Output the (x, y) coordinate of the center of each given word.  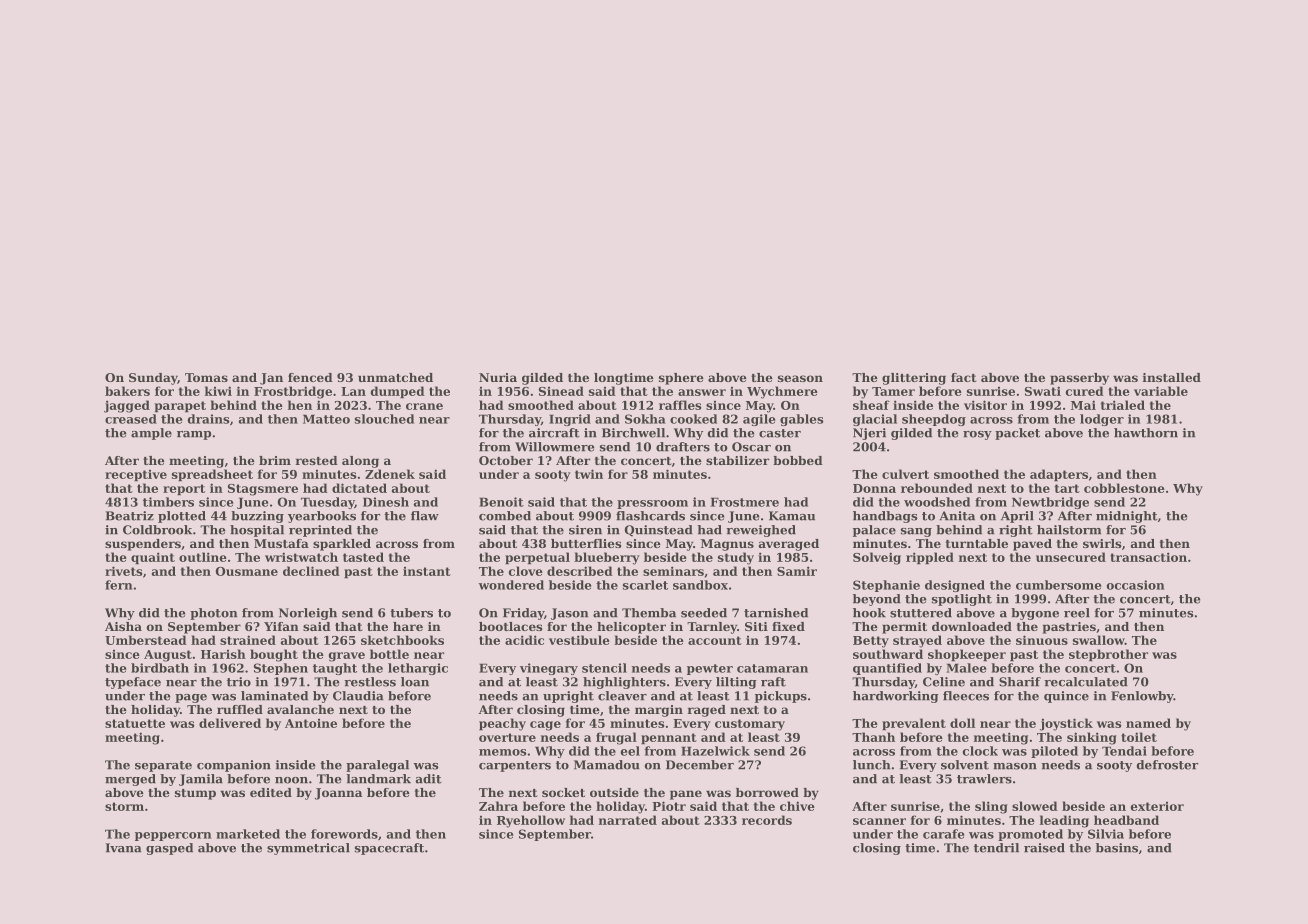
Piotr (669, 806)
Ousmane (247, 571)
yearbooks (322, 517)
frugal (616, 738)
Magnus (727, 545)
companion (234, 766)
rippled (930, 558)
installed (1172, 377)
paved (1032, 545)
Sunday (153, 379)
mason (1015, 766)
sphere (681, 379)
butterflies (586, 543)
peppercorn (173, 836)
